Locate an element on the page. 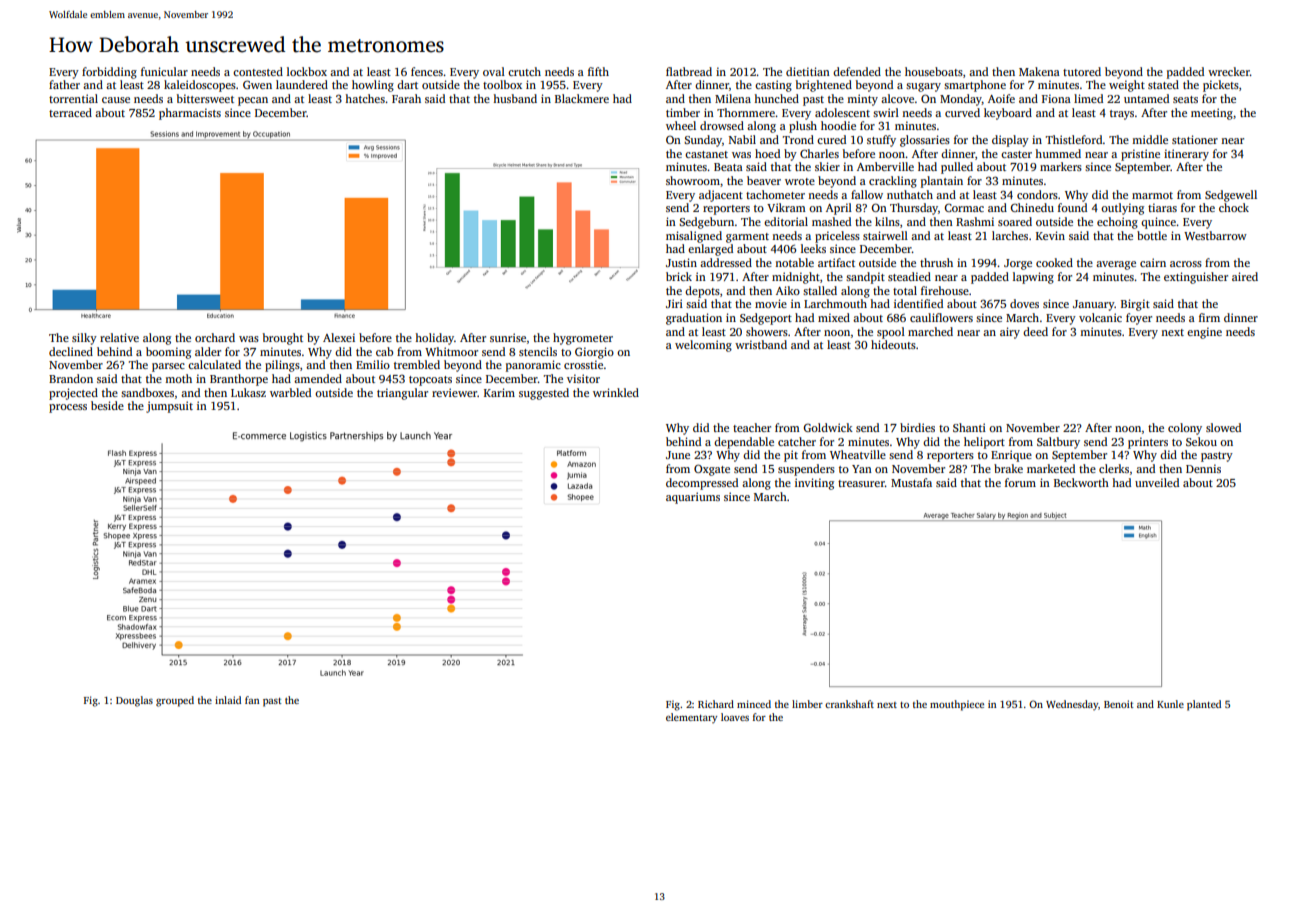  welcoming is located at coordinates (703, 346).
